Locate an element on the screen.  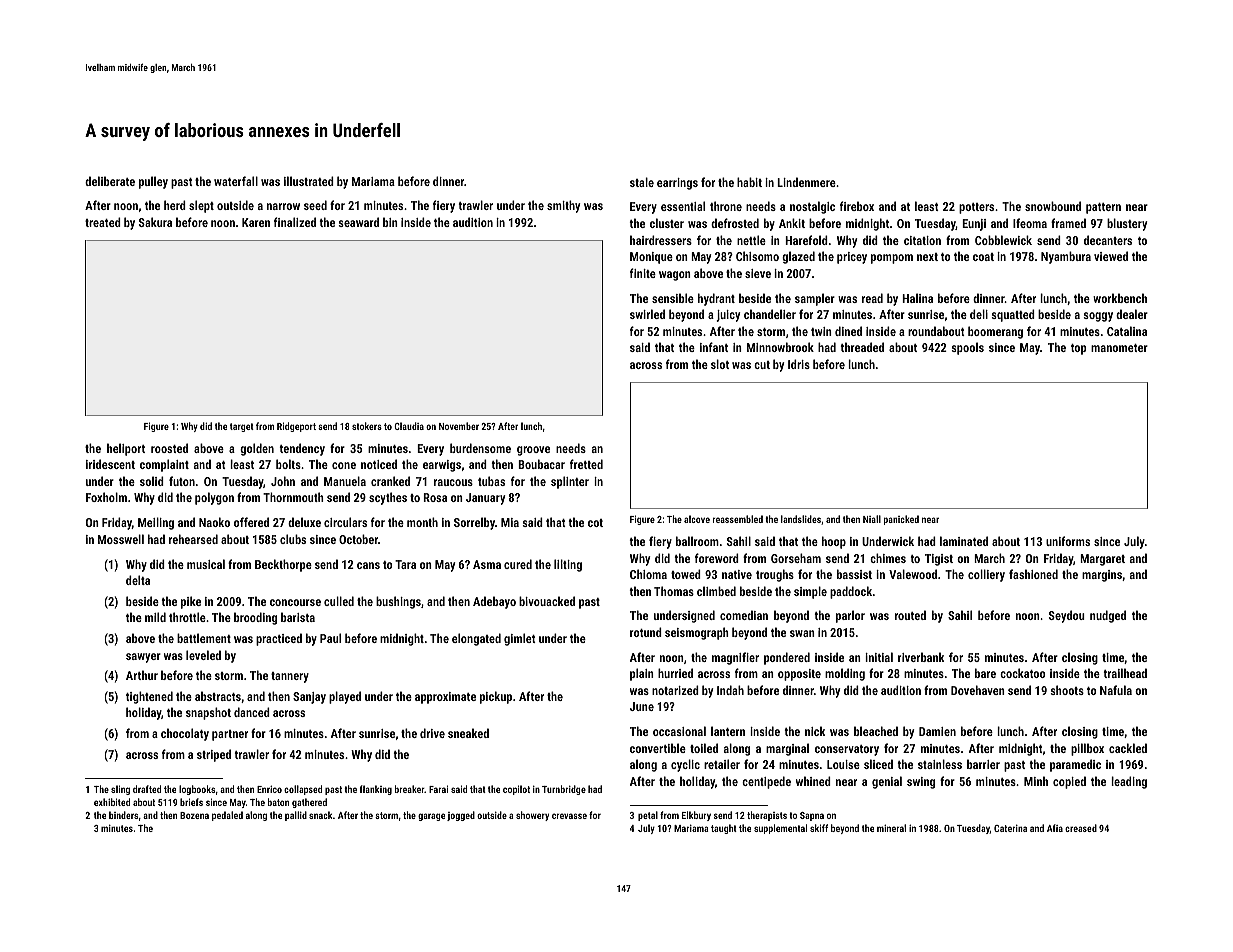
cot is located at coordinates (595, 523).
